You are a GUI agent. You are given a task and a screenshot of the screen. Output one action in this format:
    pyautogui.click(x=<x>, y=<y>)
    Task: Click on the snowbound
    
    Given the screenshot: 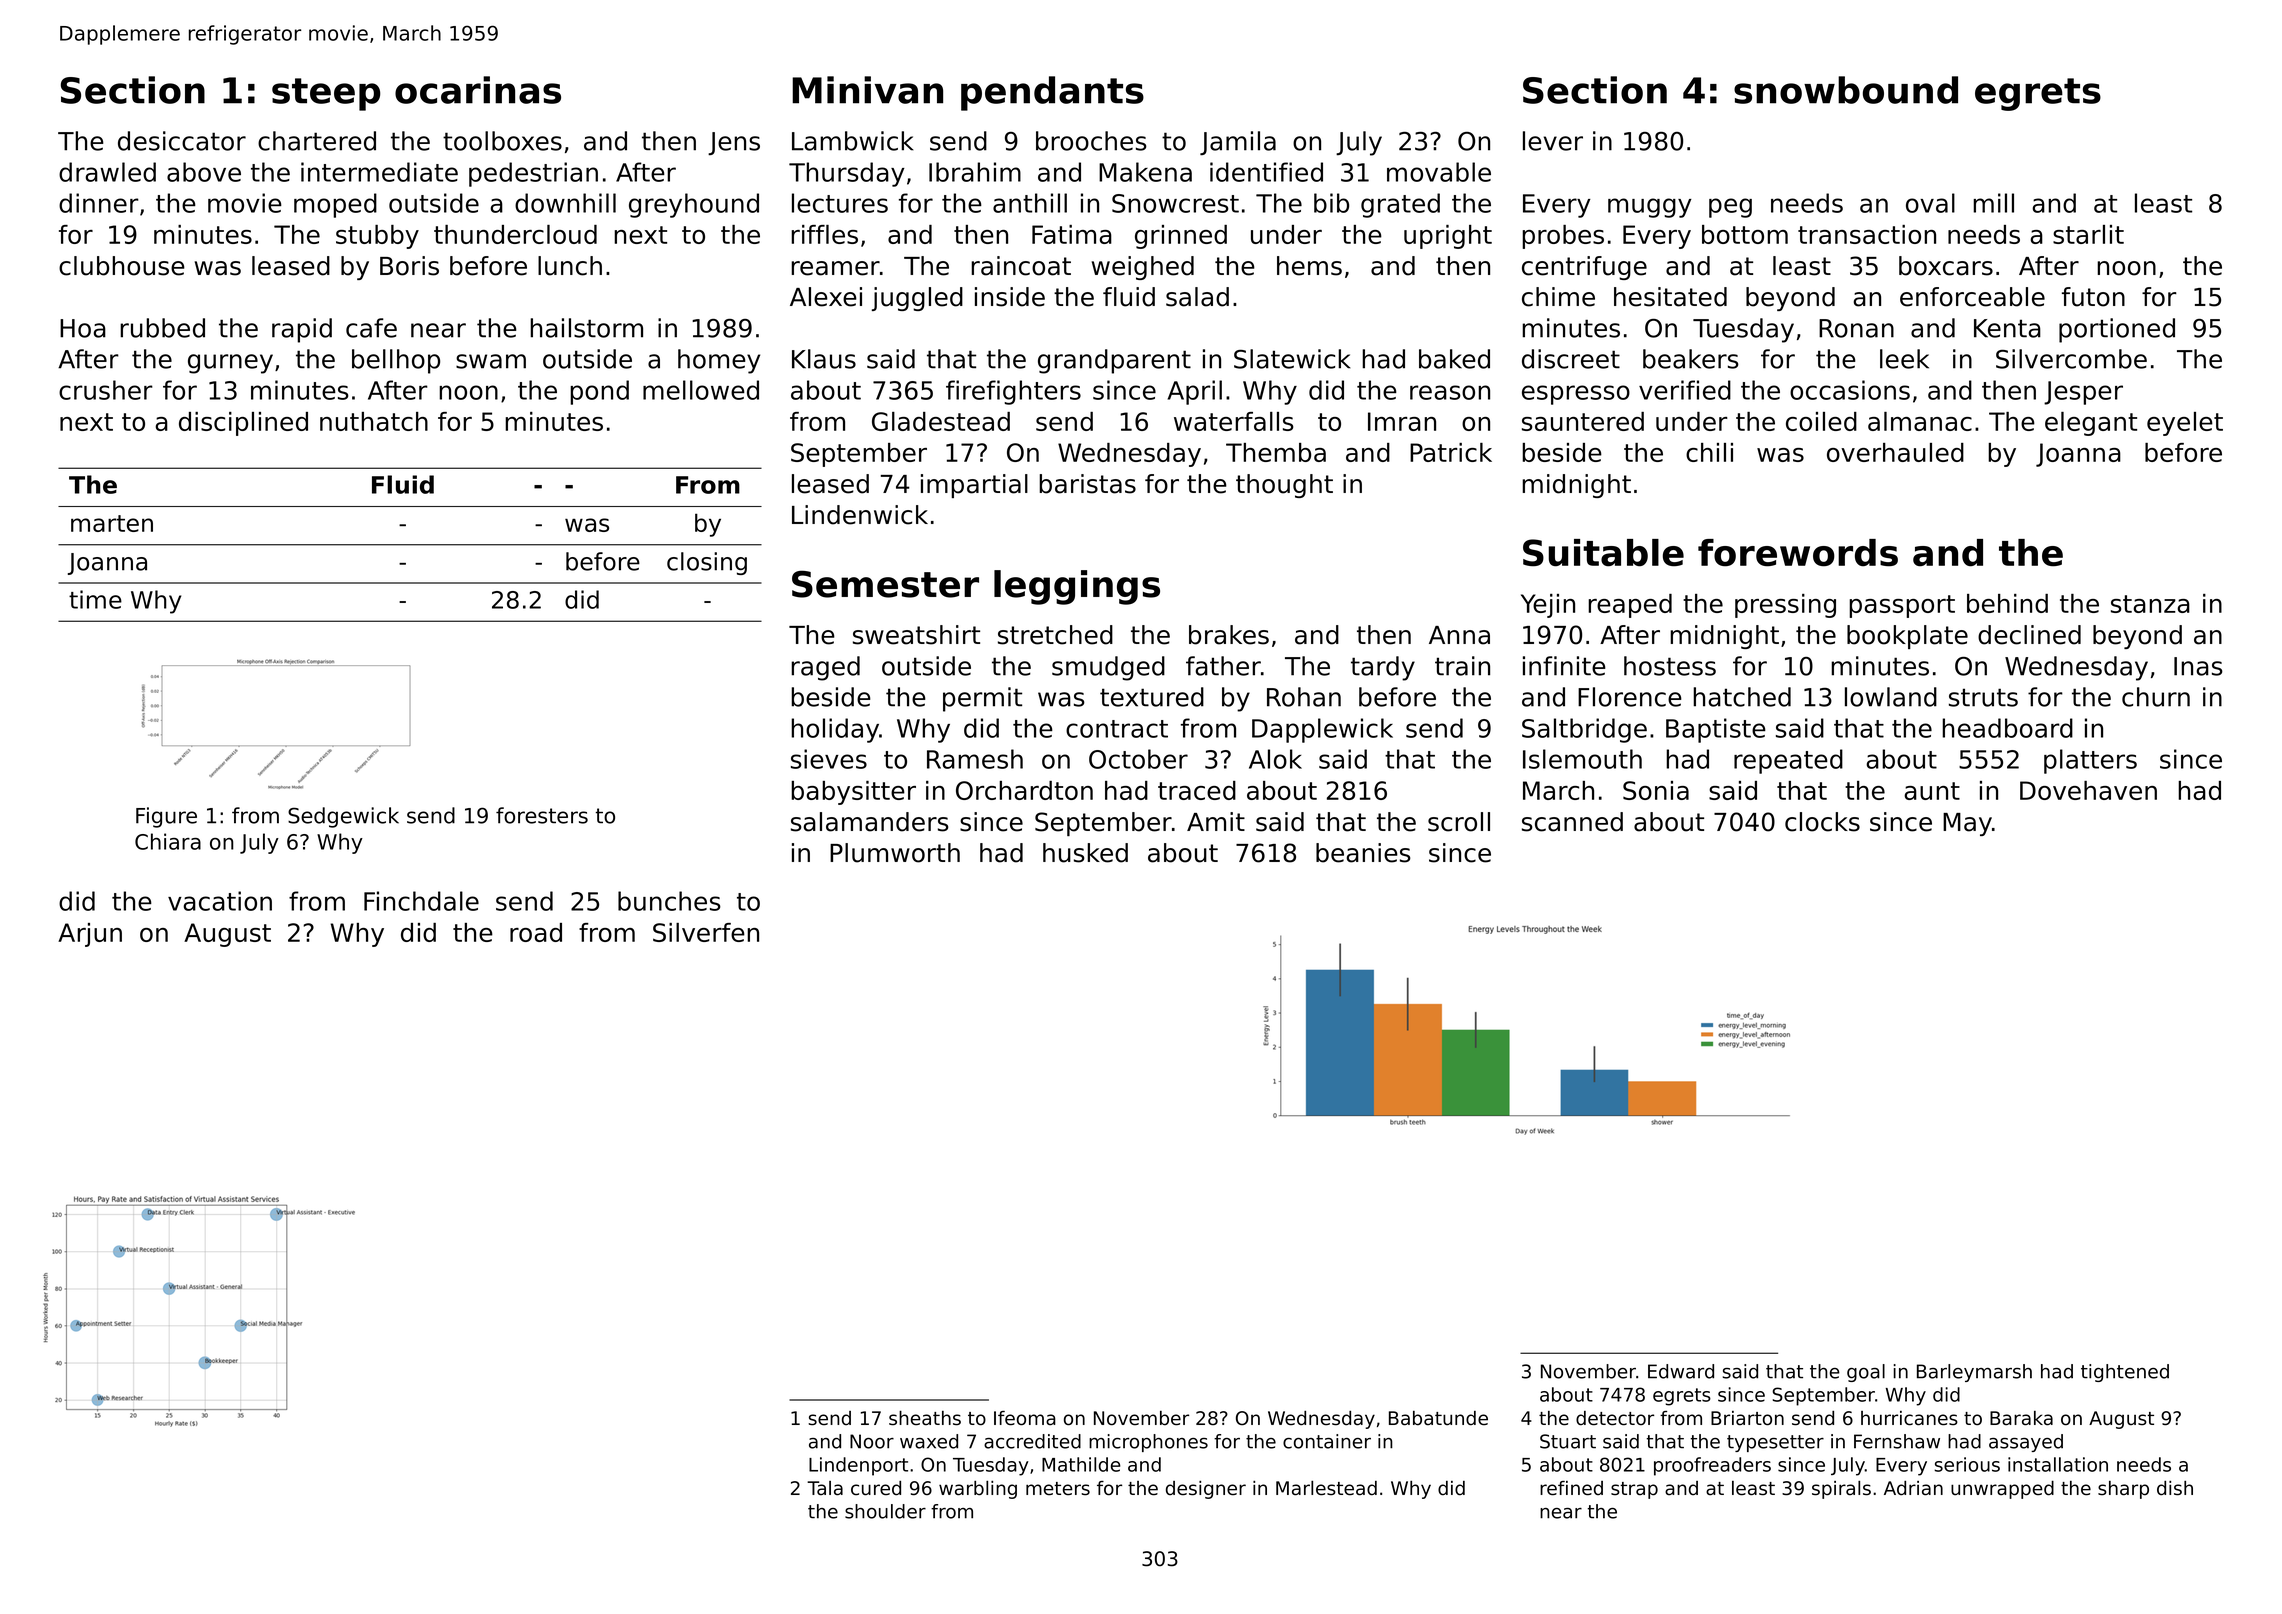 What is the action you would take?
    pyautogui.click(x=1846, y=90)
